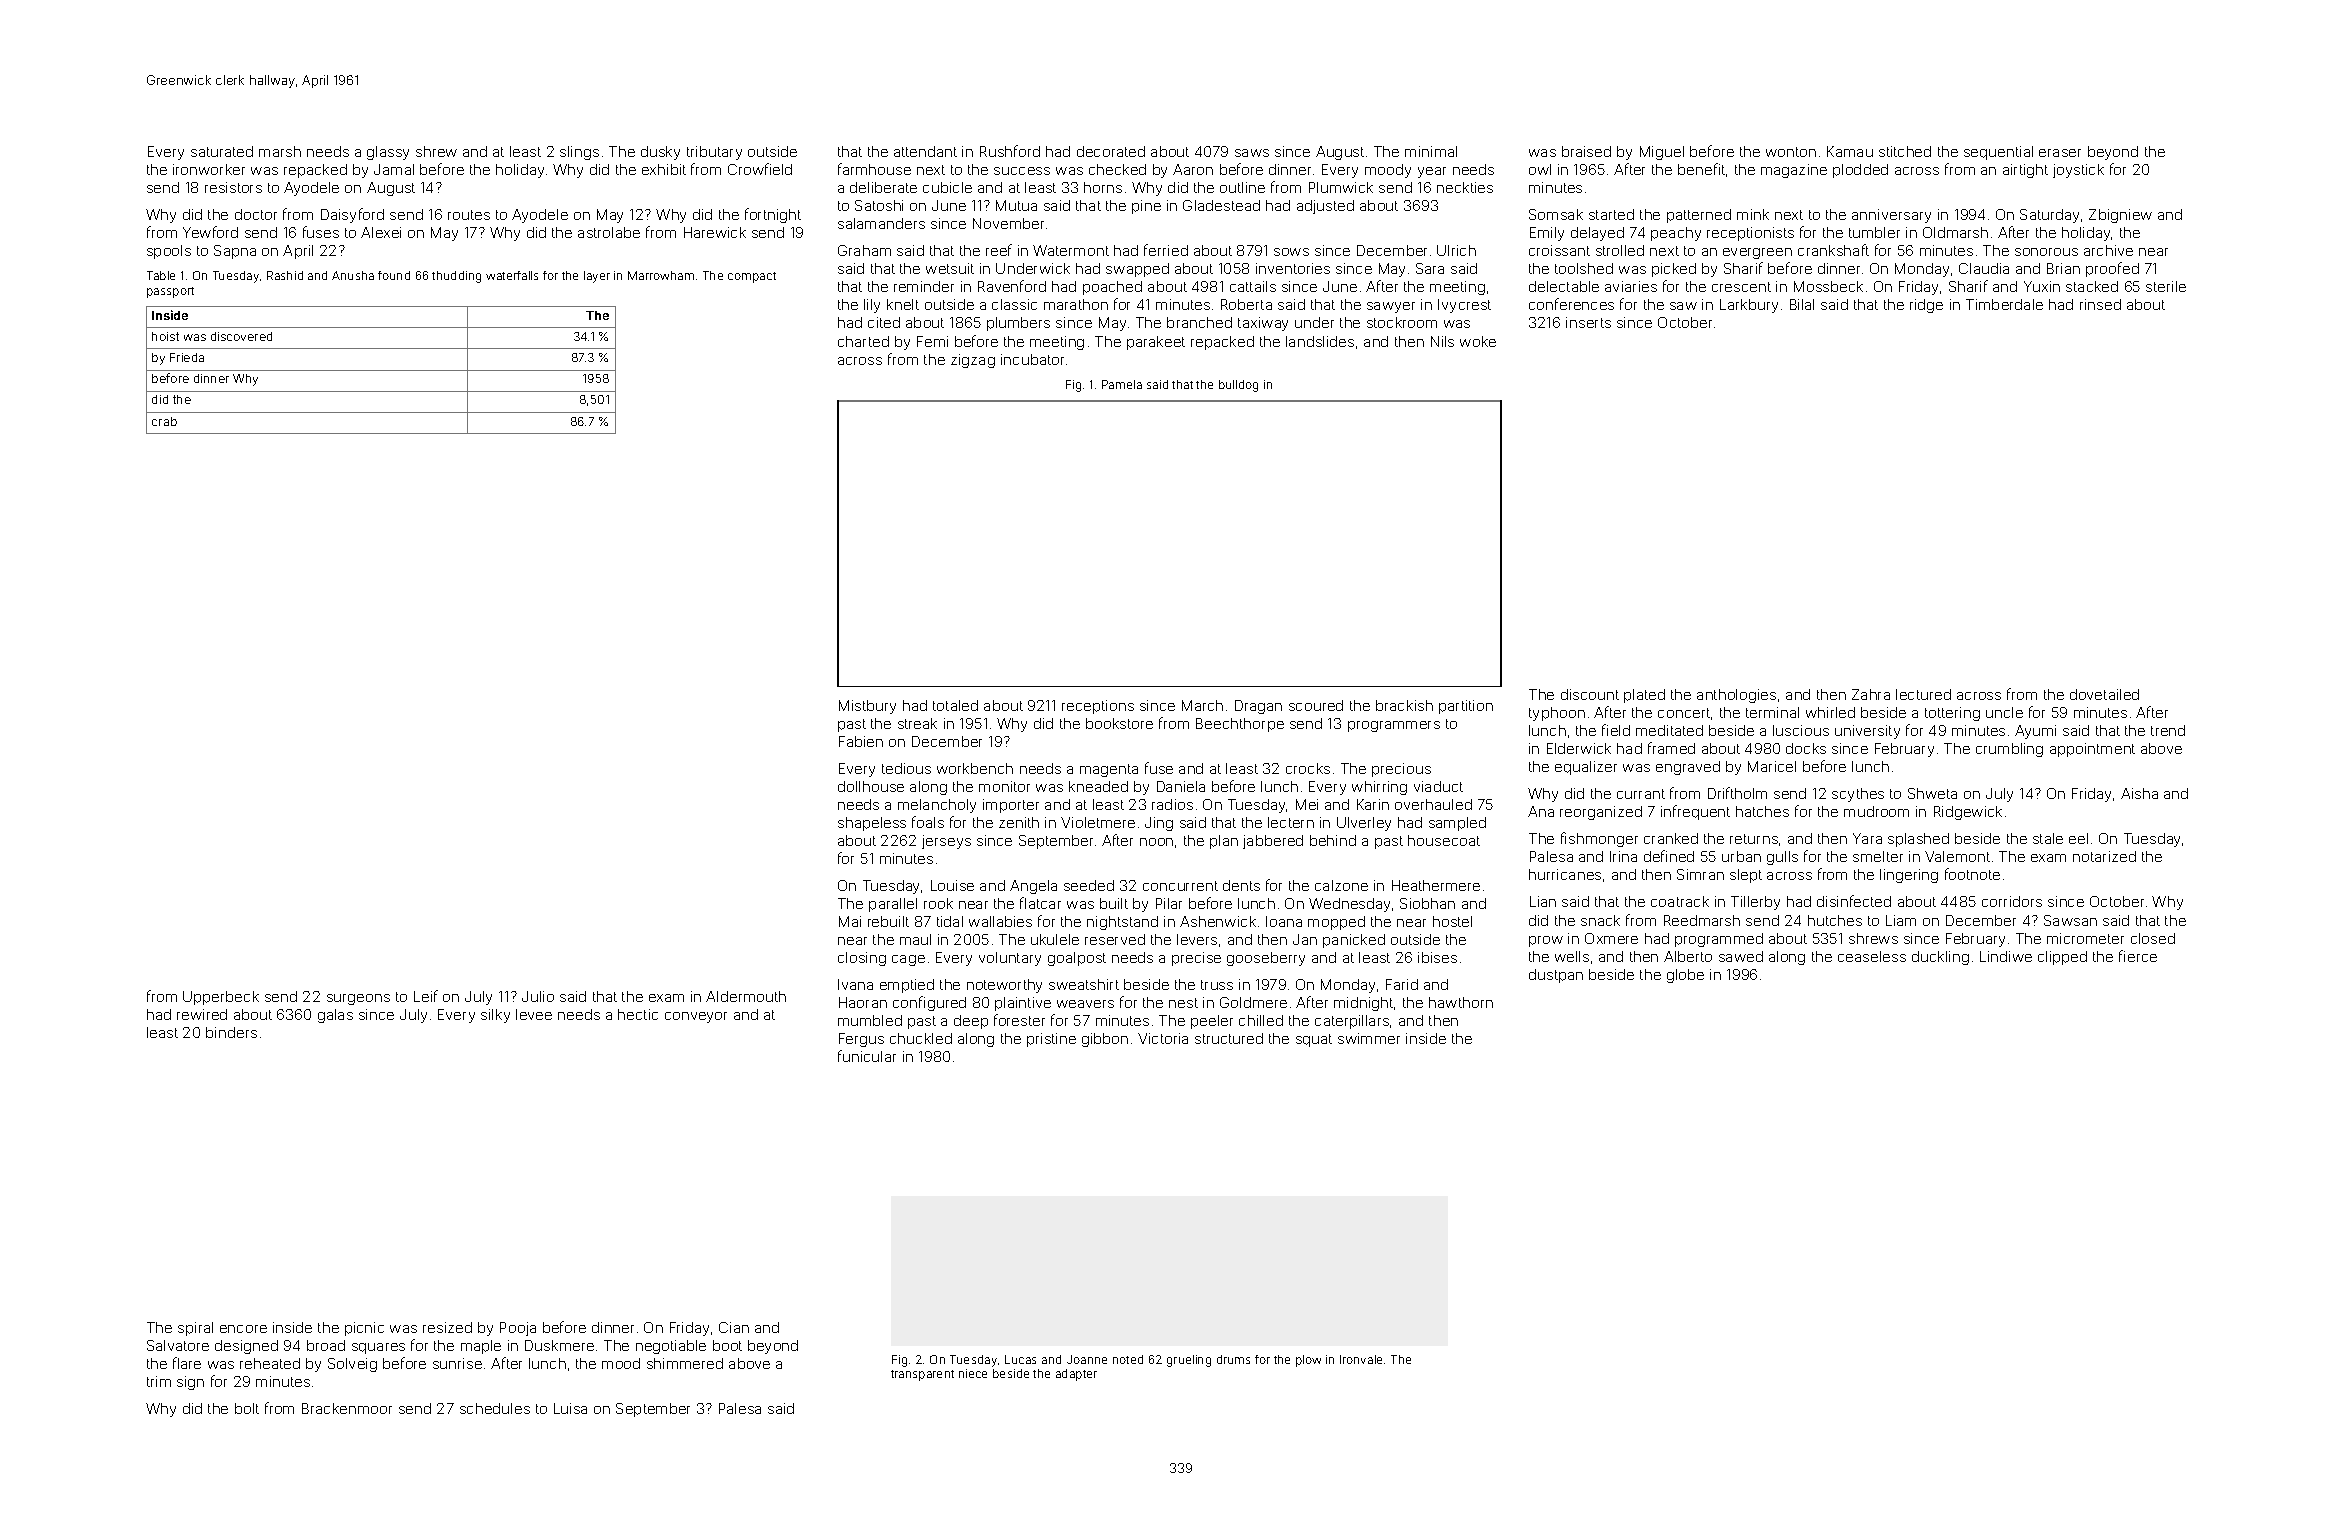 This screenshot has height=1514, width=2339. What do you see at coordinates (1905, 151) in the screenshot?
I see `stitched` at bounding box center [1905, 151].
